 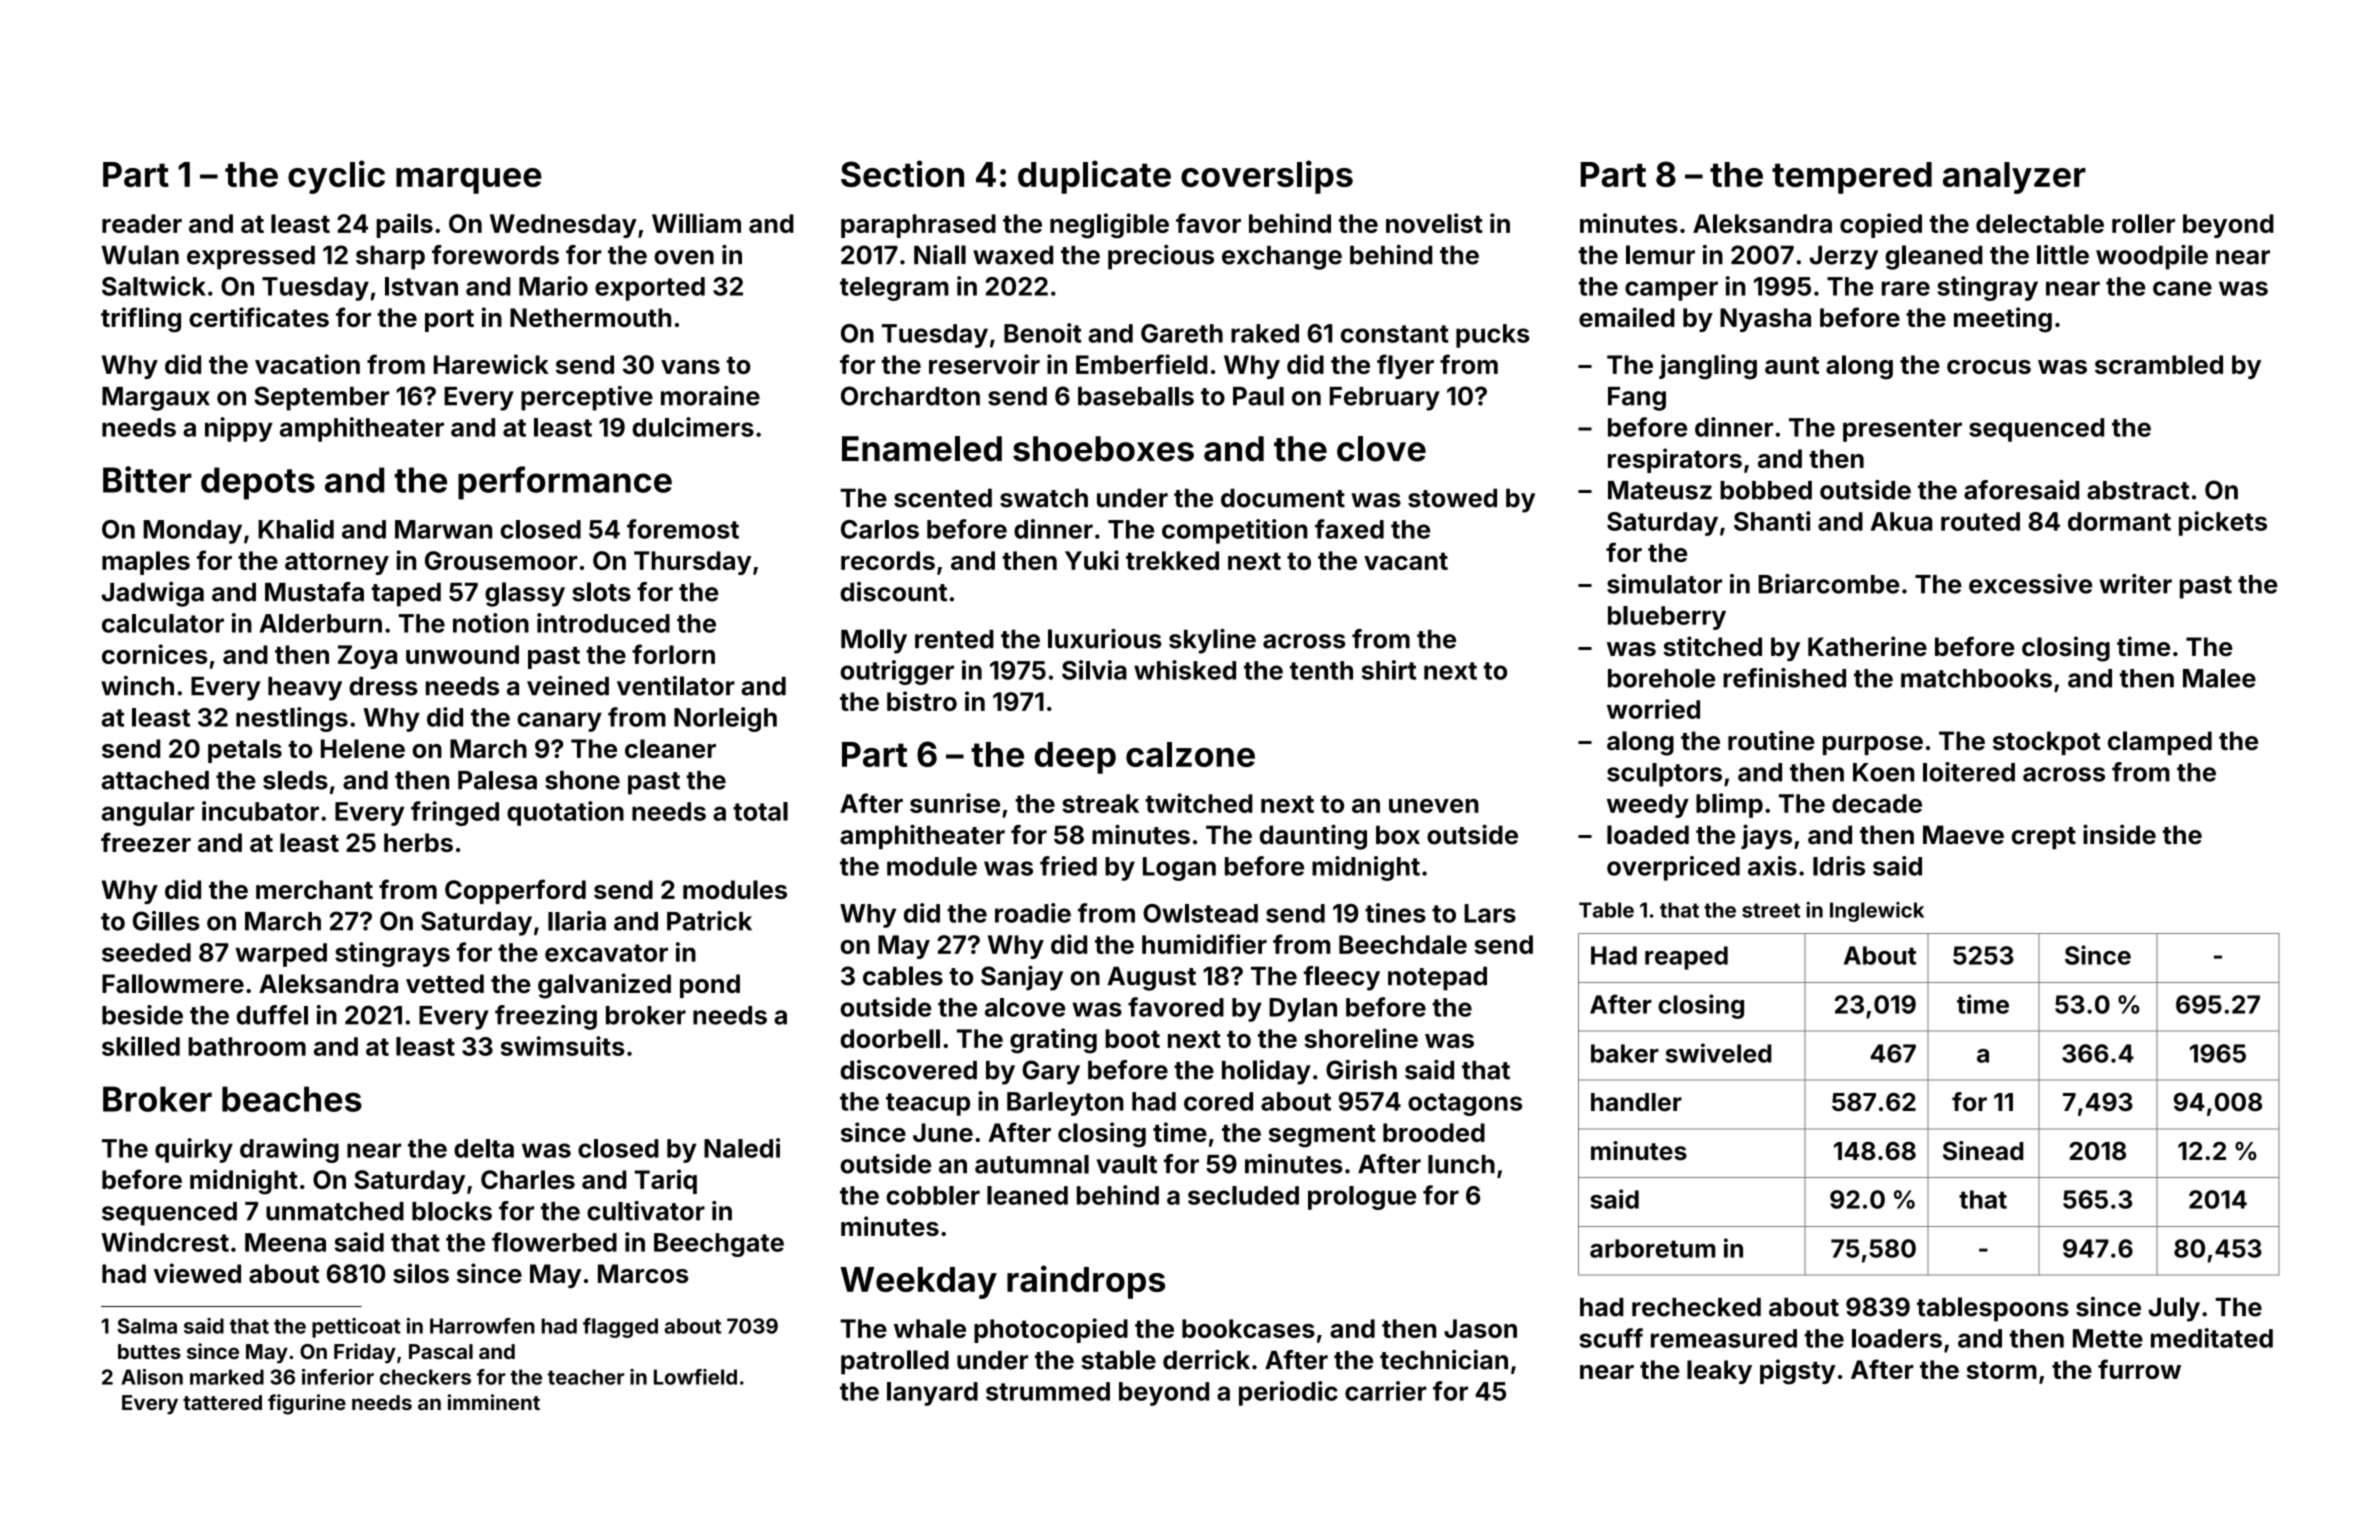 I want to click on Malee, so click(x=2219, y=678).
